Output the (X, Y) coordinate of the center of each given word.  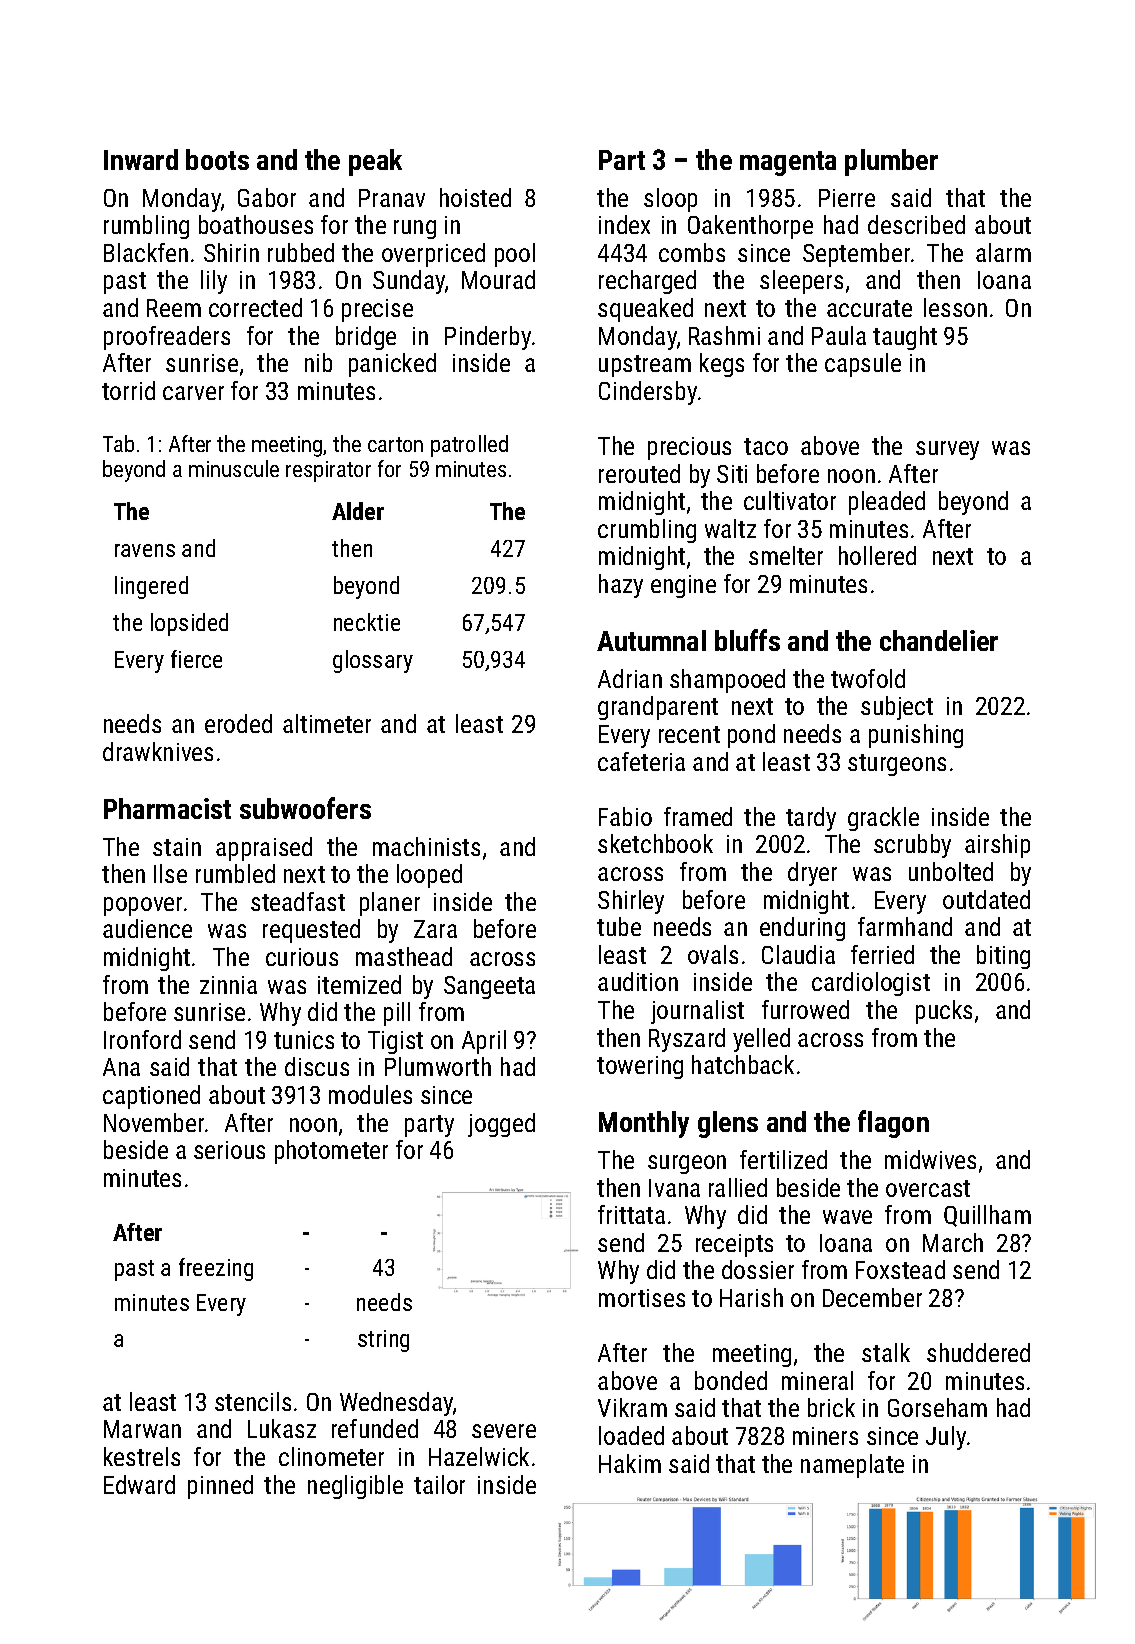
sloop (670, 200)
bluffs (747, 640)
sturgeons (897, 765)
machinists (426, 846)
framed (698, 816)
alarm (1003, 252)
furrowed (805, 1009)
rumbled (235, 873)
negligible (355, 1487)
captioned (151, 1097)
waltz (730, 528)
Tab (118, 443)
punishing (916, 736)
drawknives (158, 751)
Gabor (267, 197)
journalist (697, 1012)
